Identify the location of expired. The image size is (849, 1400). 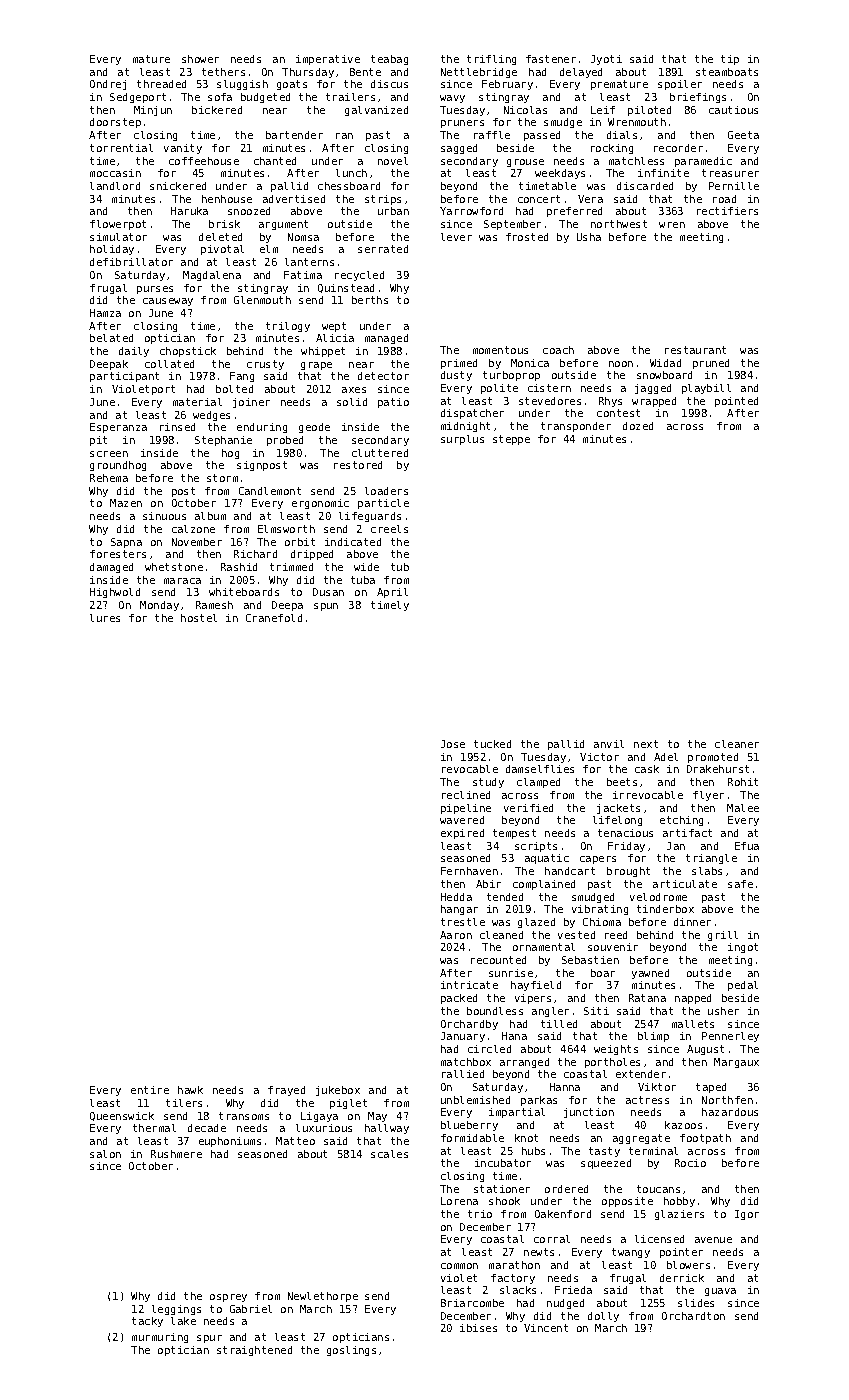
(462, 834).
